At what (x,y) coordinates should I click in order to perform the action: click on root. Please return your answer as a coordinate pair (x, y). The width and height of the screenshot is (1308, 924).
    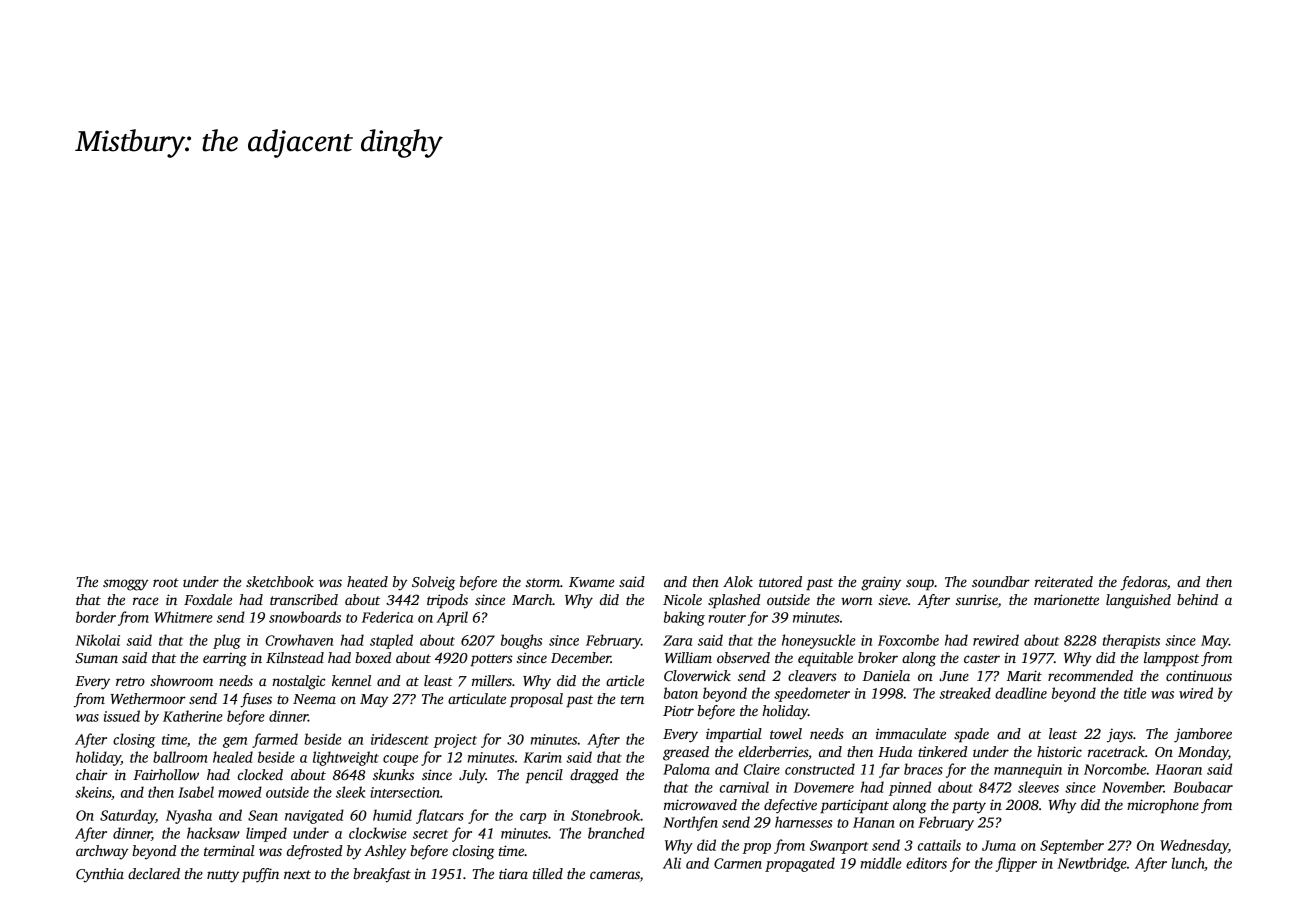
    Looking at the image, I should click on (166, 582).
